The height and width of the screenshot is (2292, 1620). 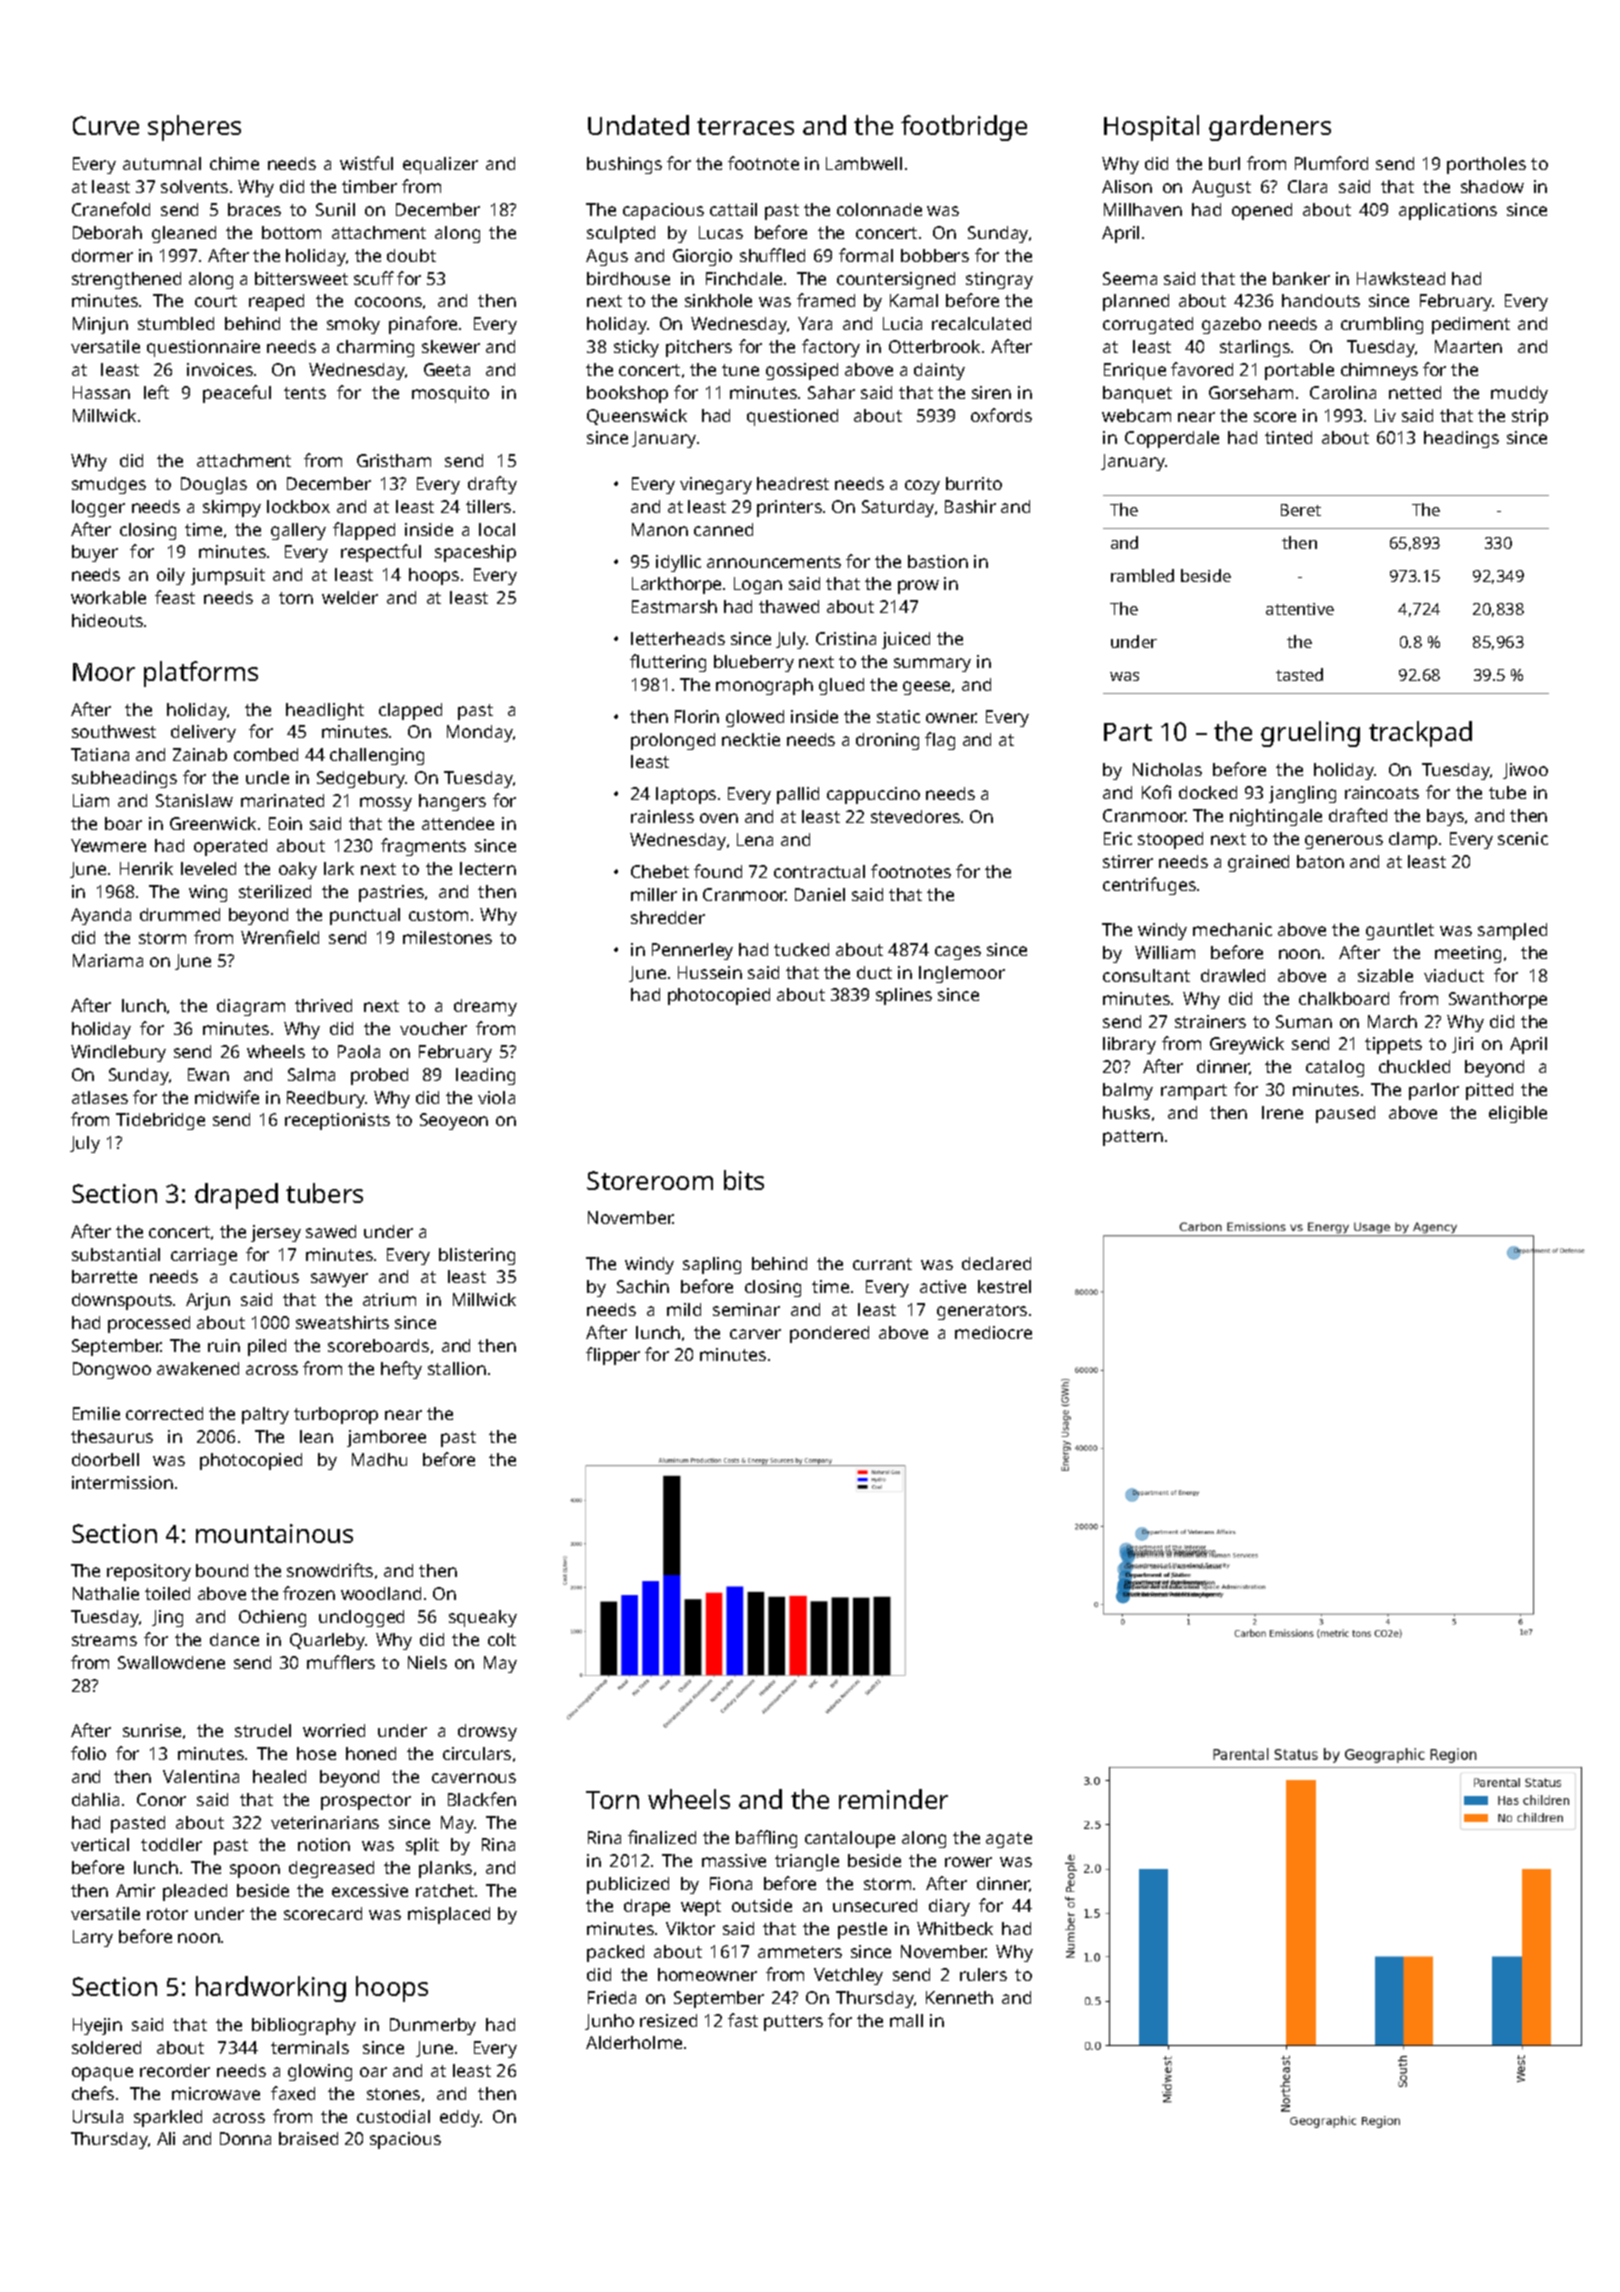 What do you see at coordinates (405, 2140) in the screenshot?
I see `spacious` at bounding box center [405, 2140].
